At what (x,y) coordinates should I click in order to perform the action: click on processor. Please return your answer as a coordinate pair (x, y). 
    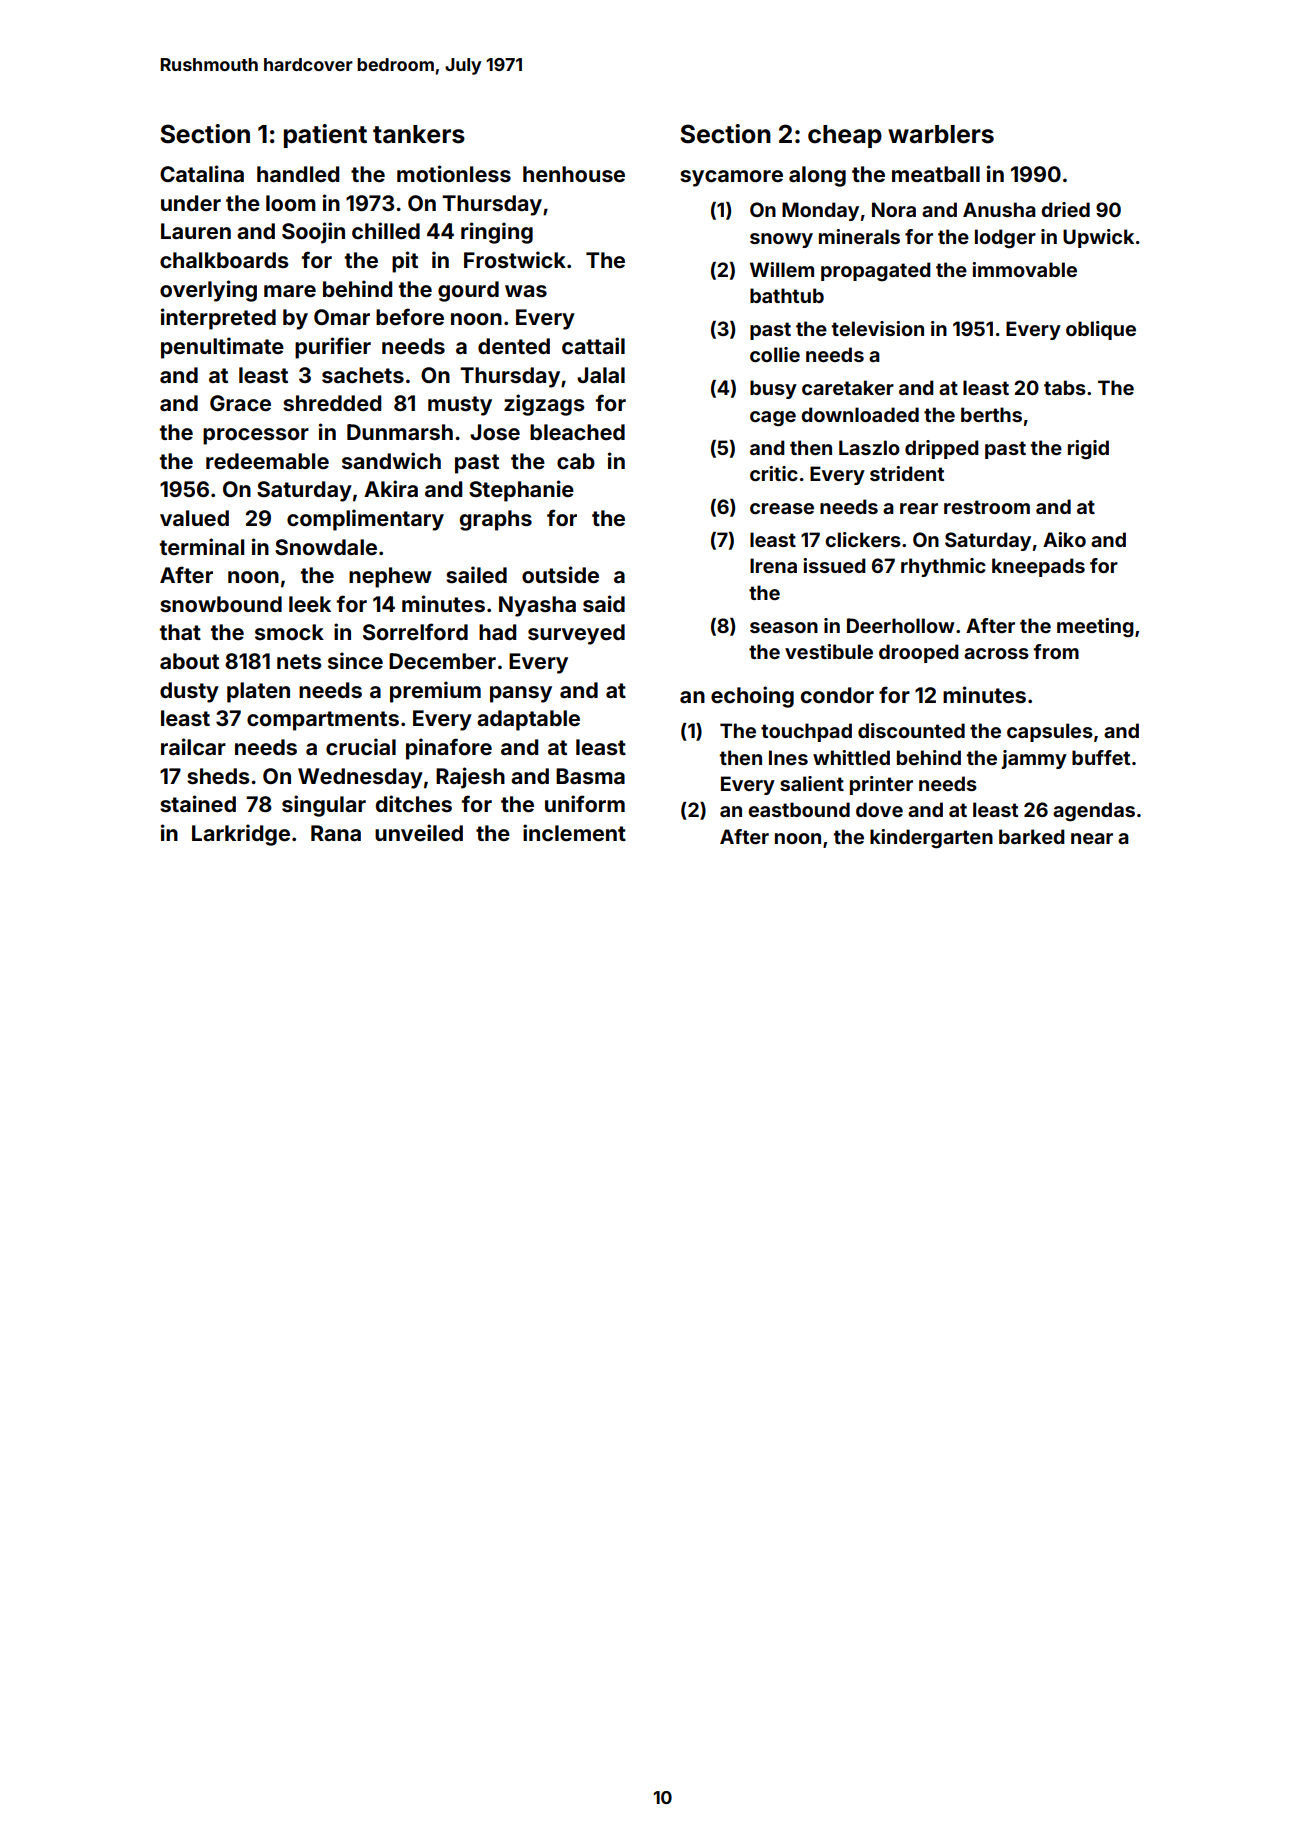
    Looking at the image, I should click on (256, 436).
